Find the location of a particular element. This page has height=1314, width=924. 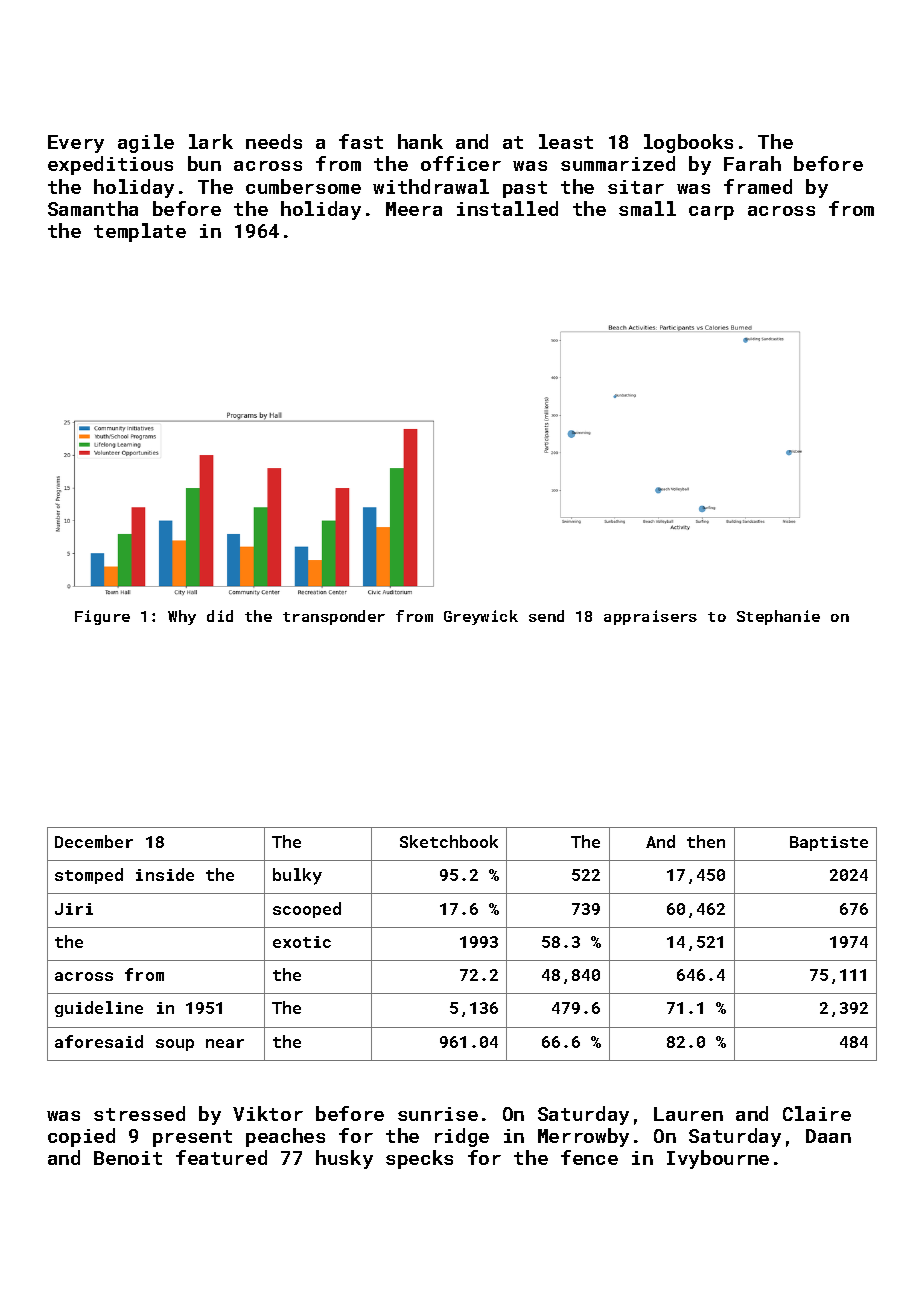

stomped is located at coordinates (89, 876).
